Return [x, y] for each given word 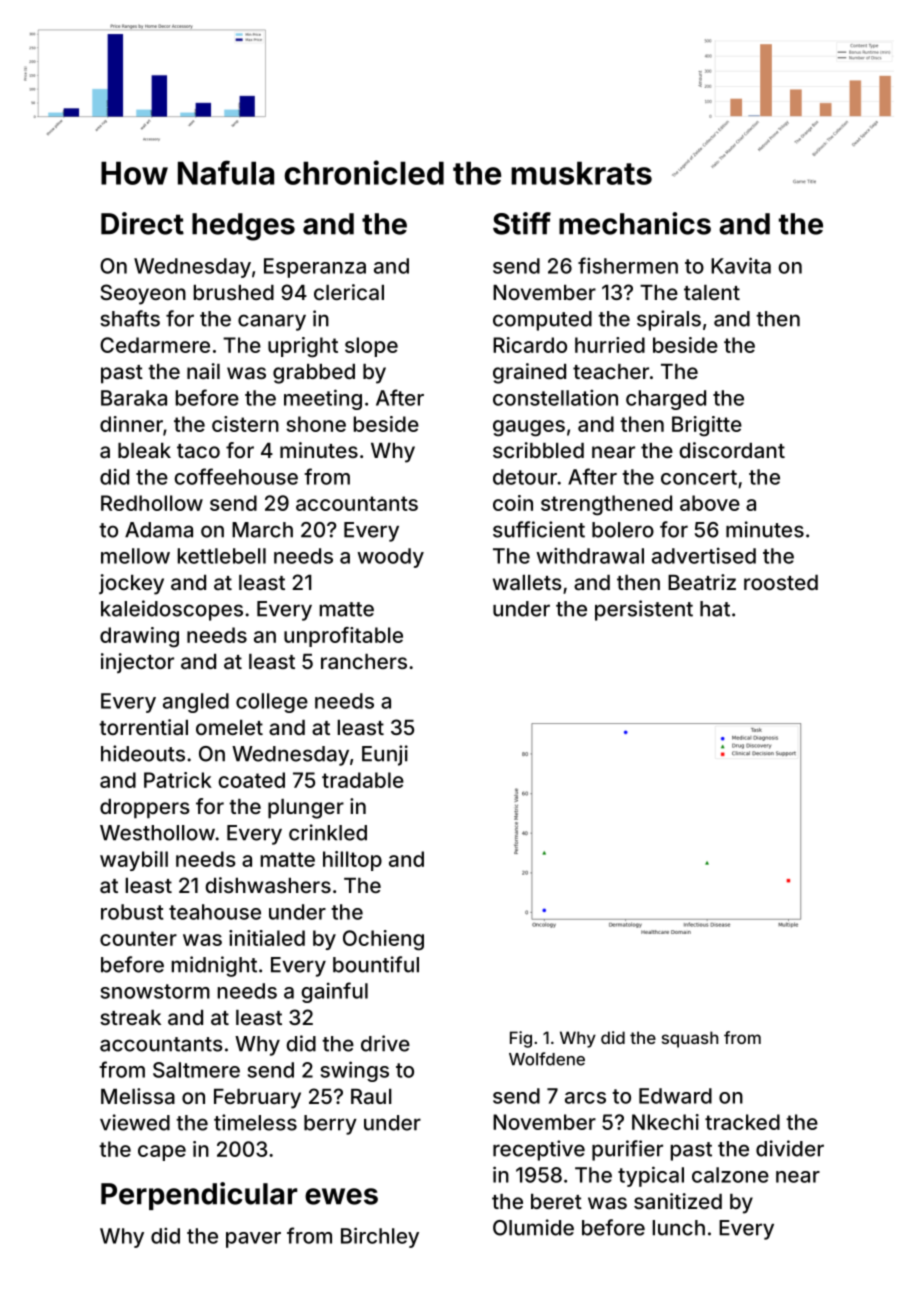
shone [316, 424]
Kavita [741, 265]
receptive [539, 1150]
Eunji [385, 755]
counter [138, 938]
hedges [243, 227]
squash [690, 1039]
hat [715, 609]
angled [196, 703]
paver [253, 1240]
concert [699, 477]
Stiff [522, 223]
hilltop [352, 861]
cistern [245, 424]
